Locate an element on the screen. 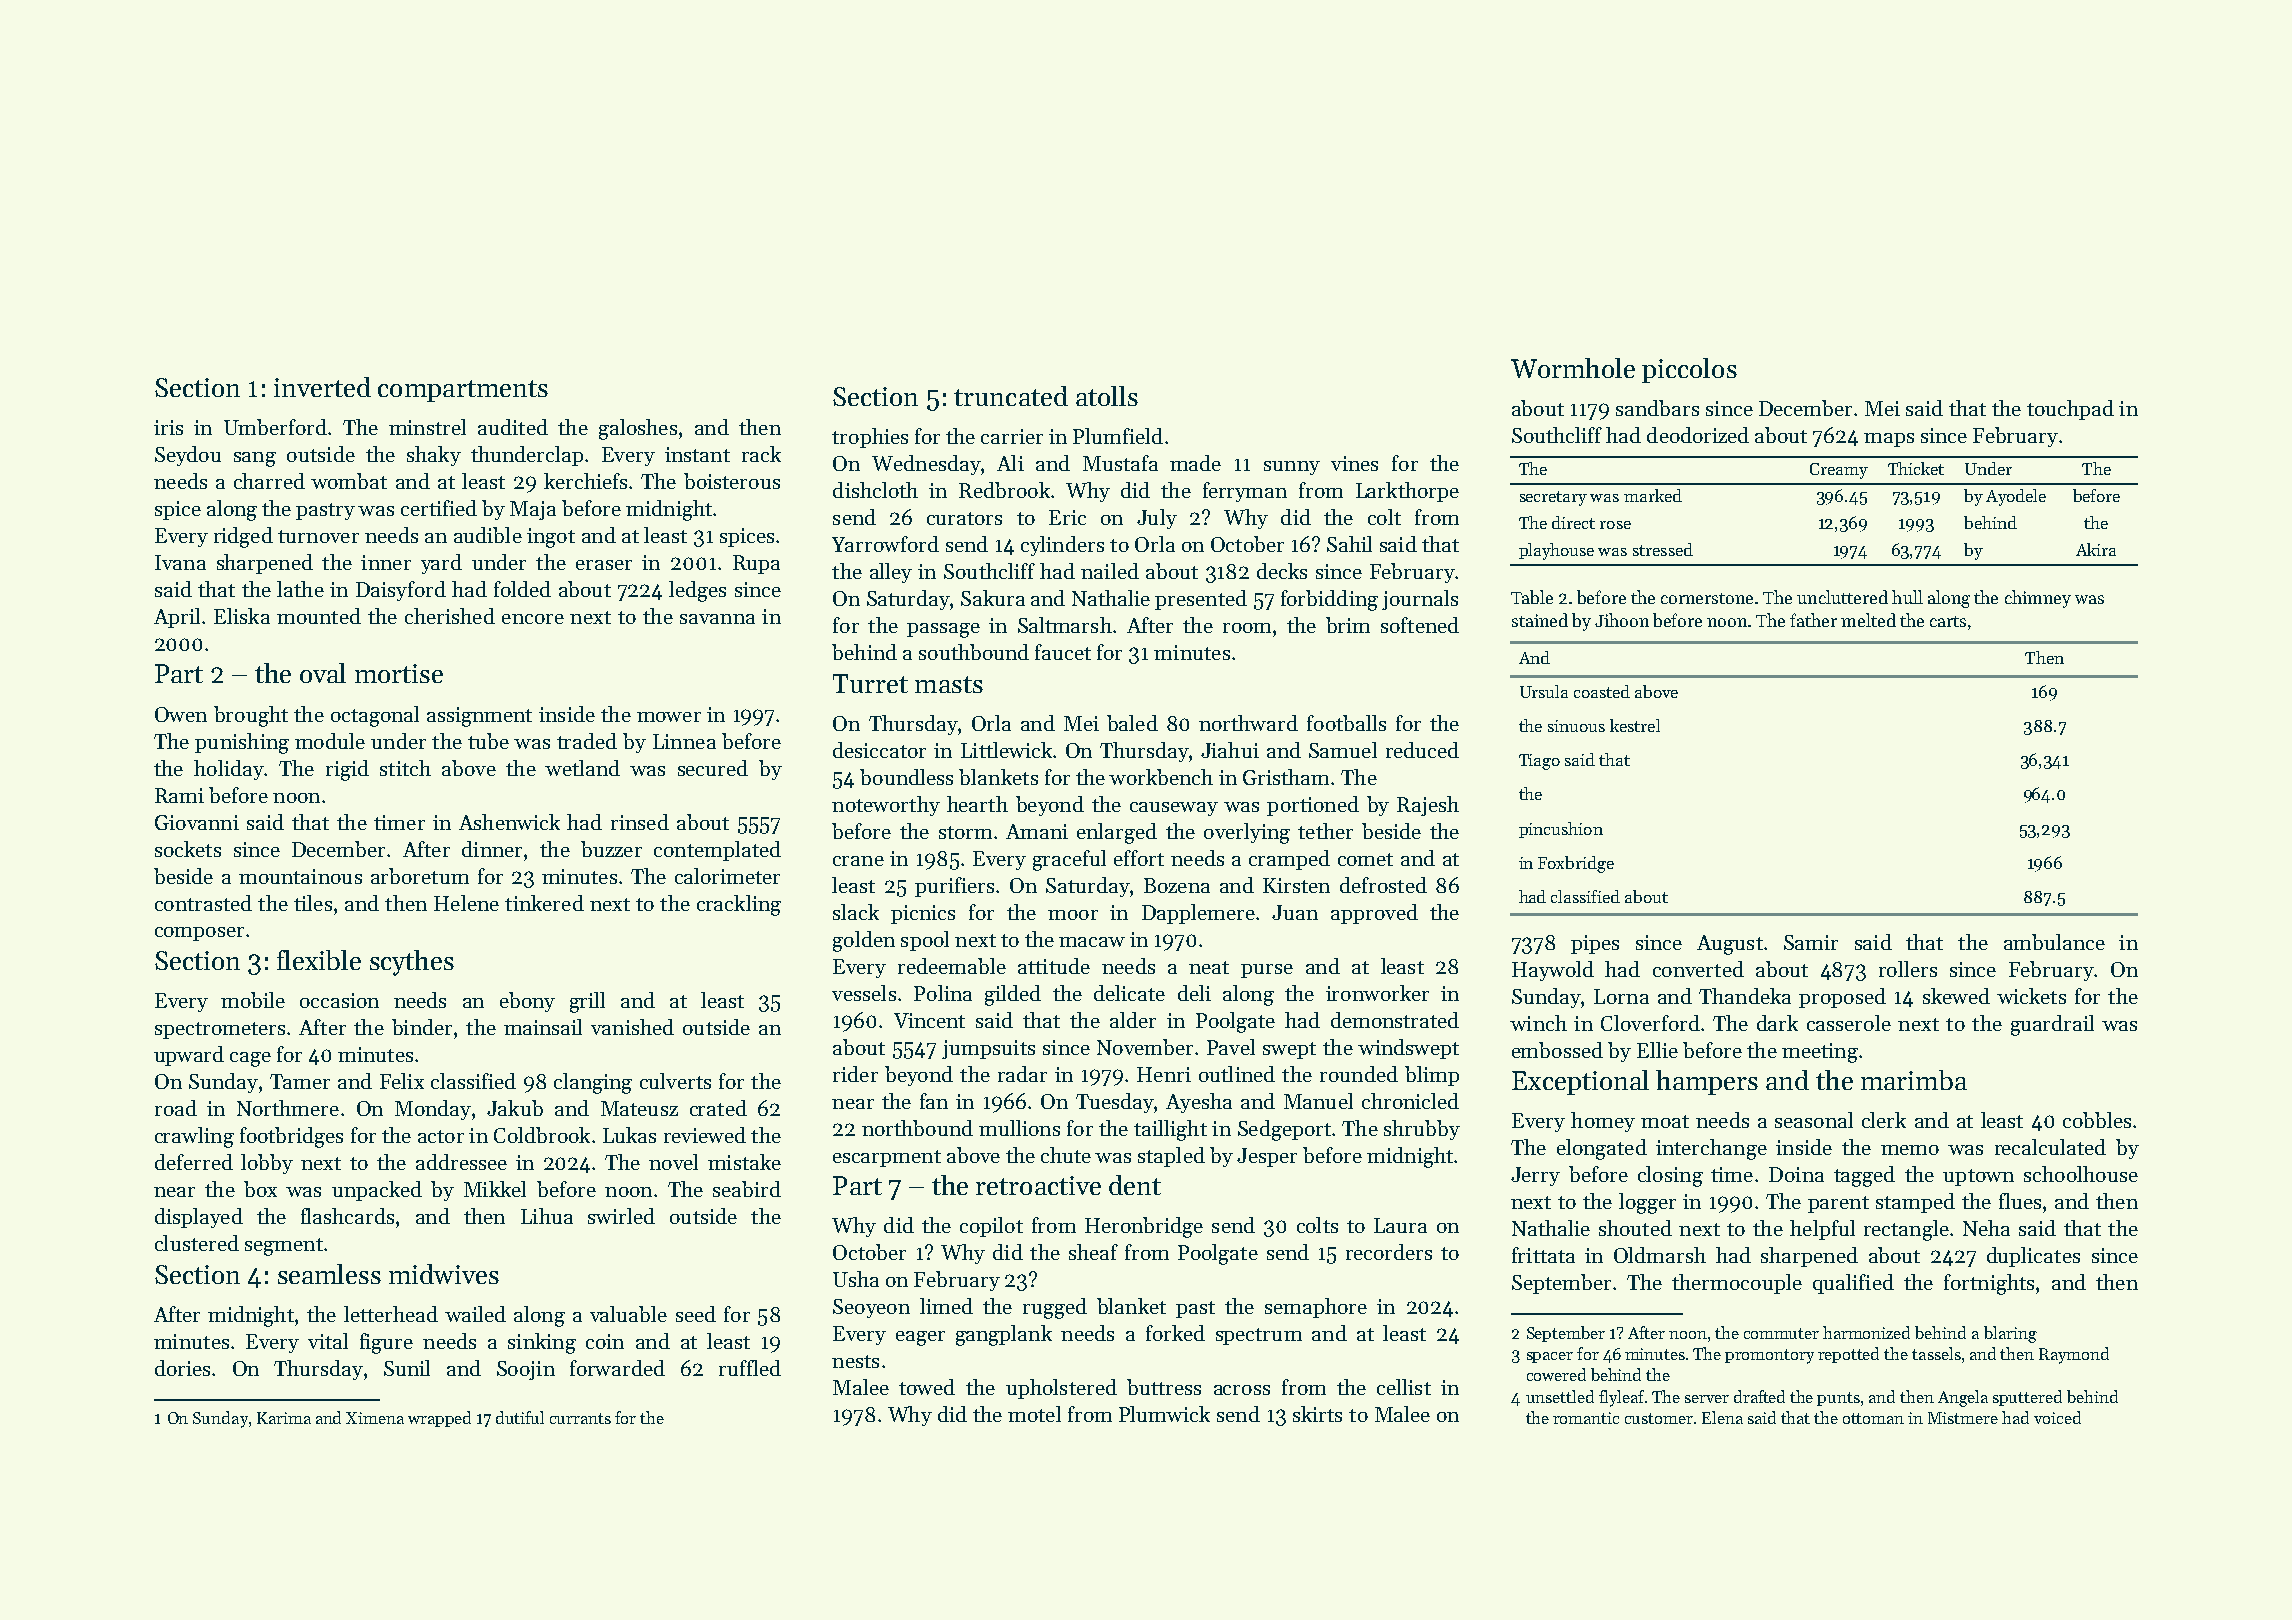 The image size is (2292, 1620). frittata is located at coordinates (1543, 1255).
